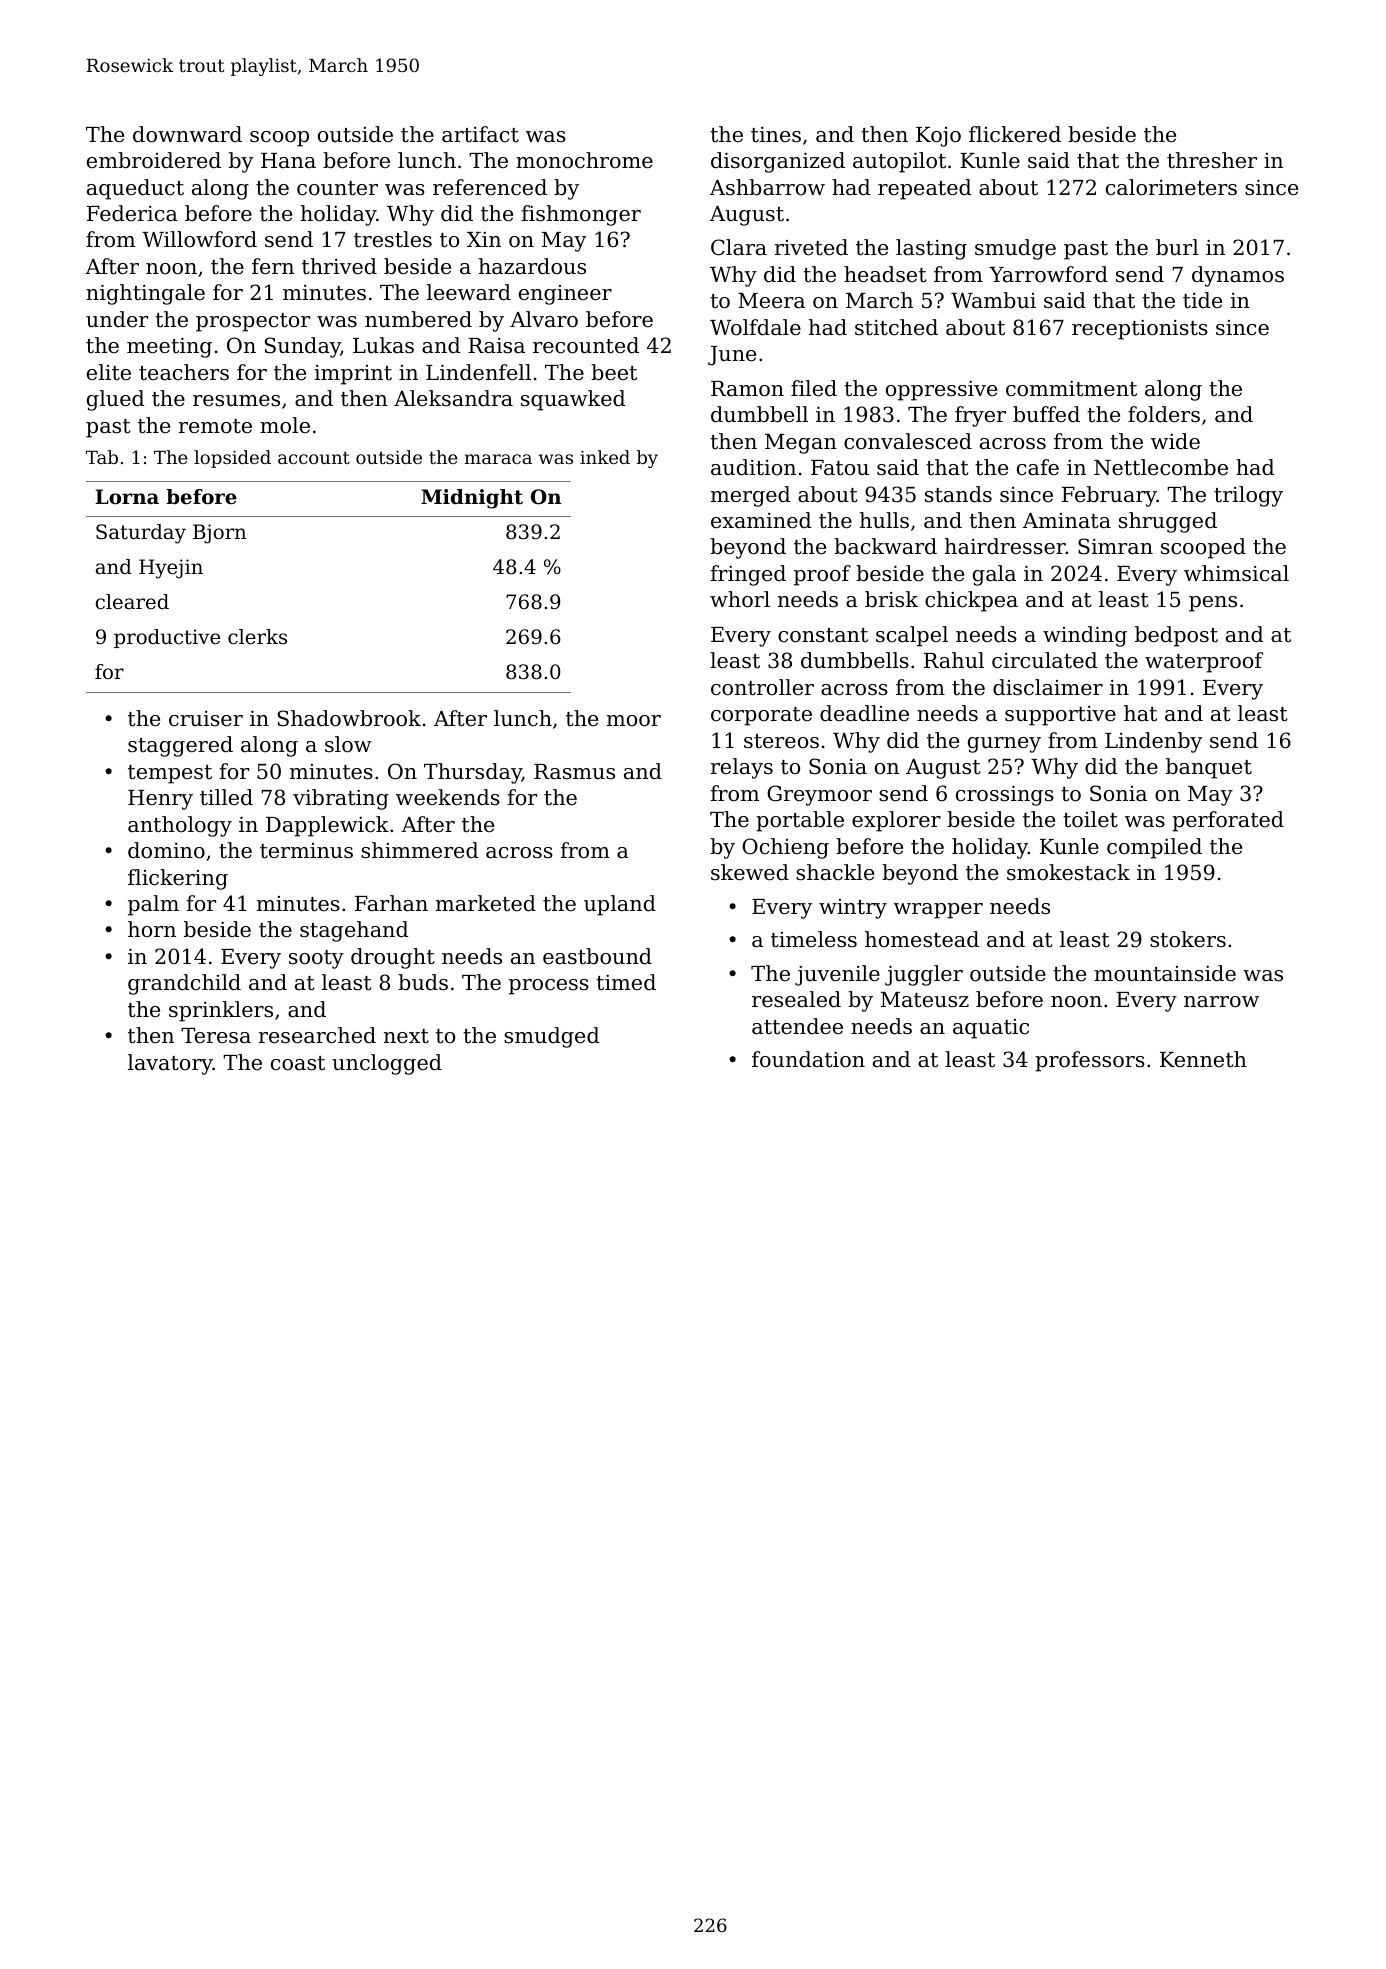 Image resolution: width=1386 pixels, height=1969 pixels. What do you see at coordinates (348, 744) in the screenshot?
I see `slow` at bounding box center [348, 744].
